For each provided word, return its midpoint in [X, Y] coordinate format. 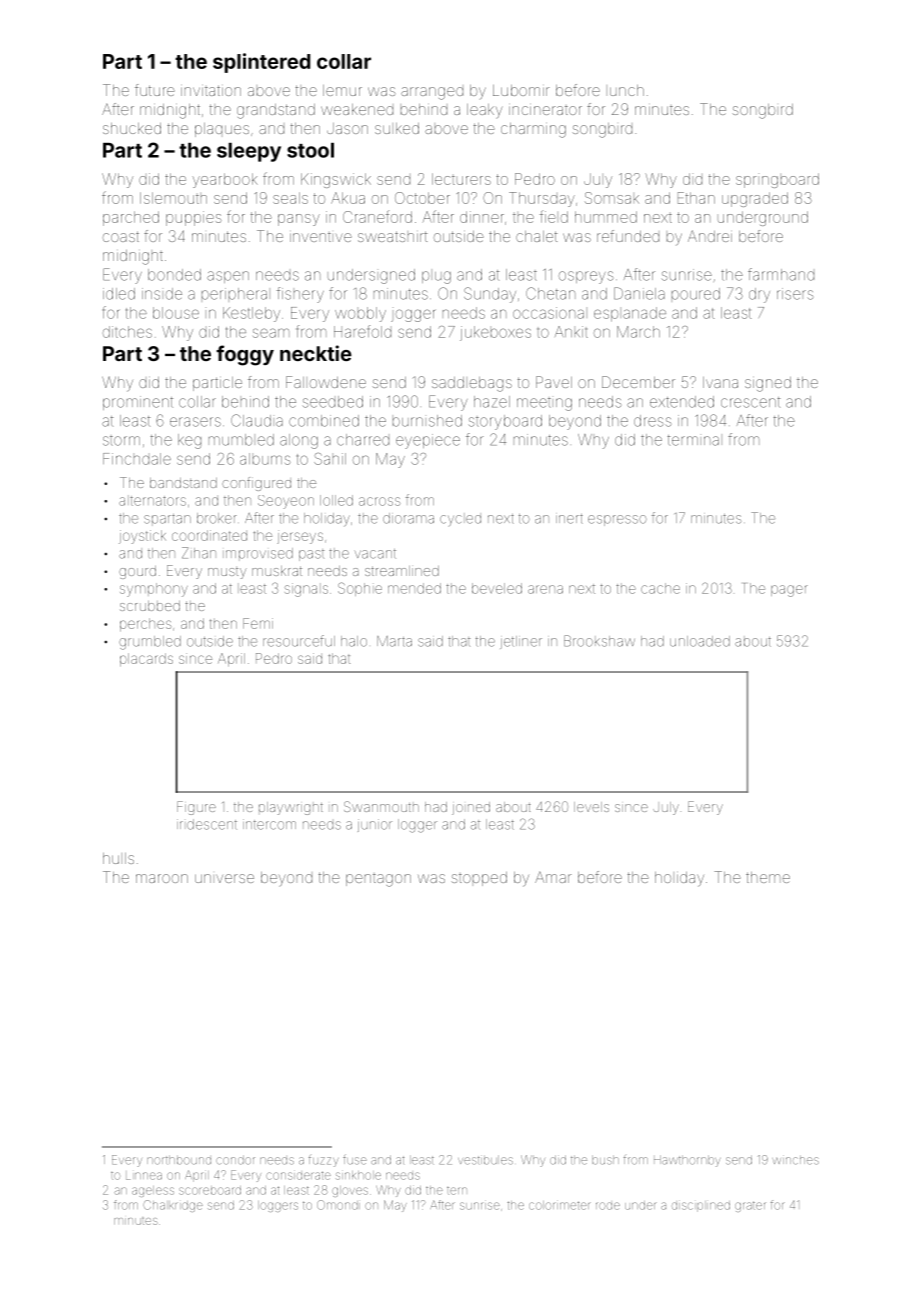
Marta [394, 641]
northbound [179, 1160]
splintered [261, 63]
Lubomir [521, 90]
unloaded [700, 641]
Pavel [554, 382]
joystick [142, 537]
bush [605, 1160]
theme [768, 877]
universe [224, 878]
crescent [751, 402]
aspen [228, 277]
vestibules [485, 1160]
